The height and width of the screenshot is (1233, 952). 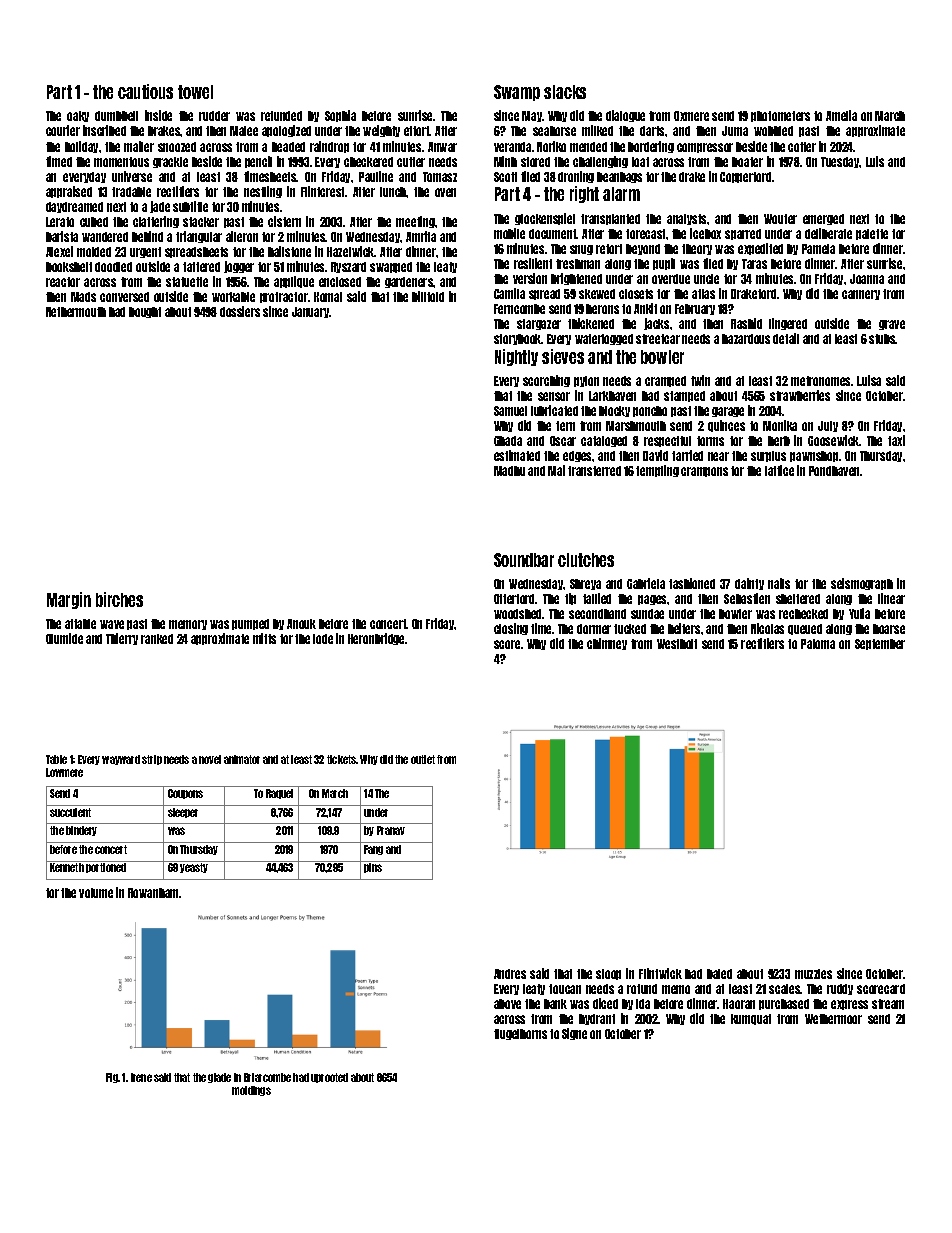 I want to click on outlet, so click(x=423, y=759).
